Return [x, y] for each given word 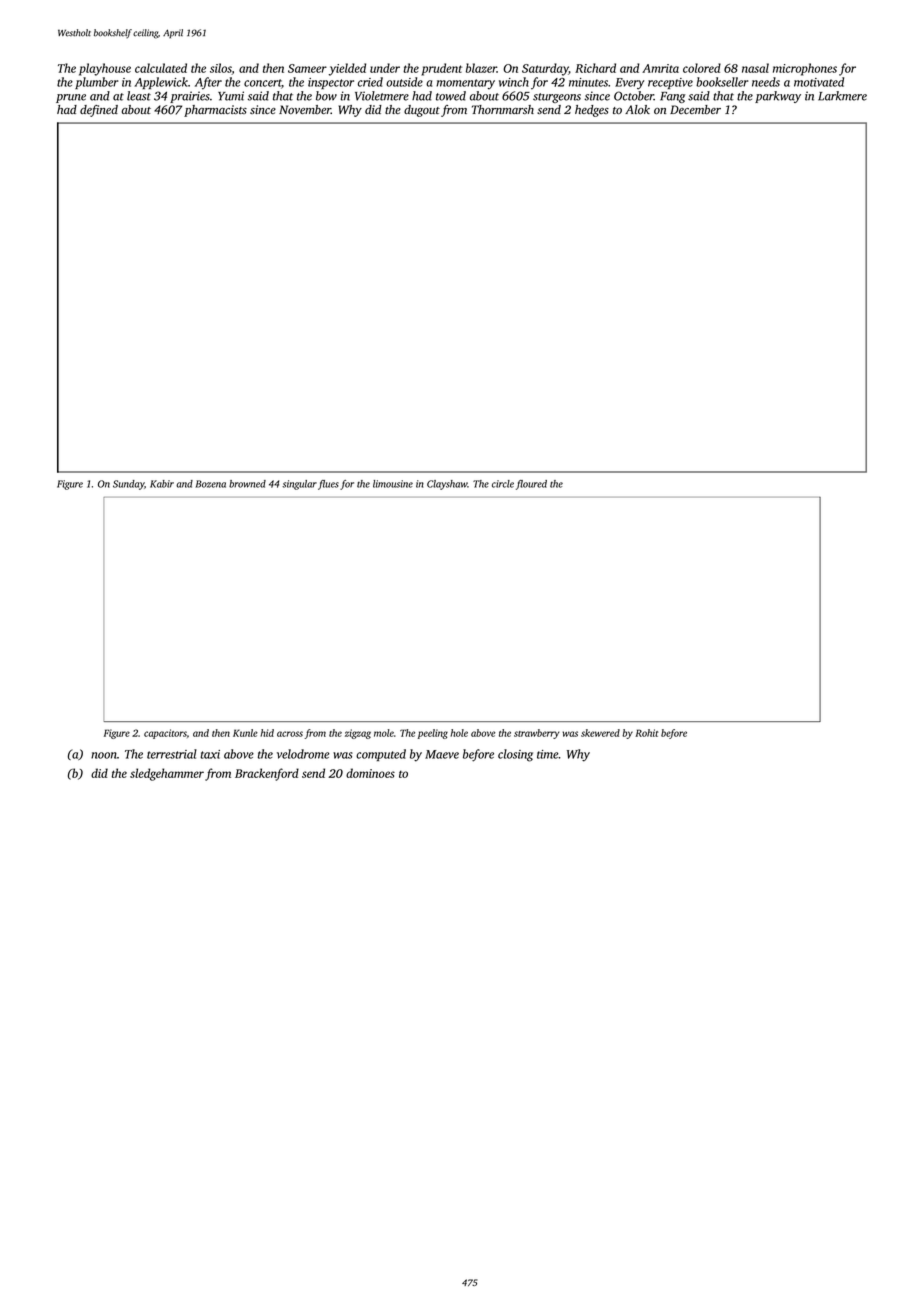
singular [299, 485]
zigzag [358, 734]
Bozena [210, 484]
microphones [805, 69]
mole [384, 733]
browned [247, 484]
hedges [592, 111]
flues [328, 485]
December [695, 109]
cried [370, 82]
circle [503, 484]
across [290, 734]
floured [531, 485]
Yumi [231, 96]
